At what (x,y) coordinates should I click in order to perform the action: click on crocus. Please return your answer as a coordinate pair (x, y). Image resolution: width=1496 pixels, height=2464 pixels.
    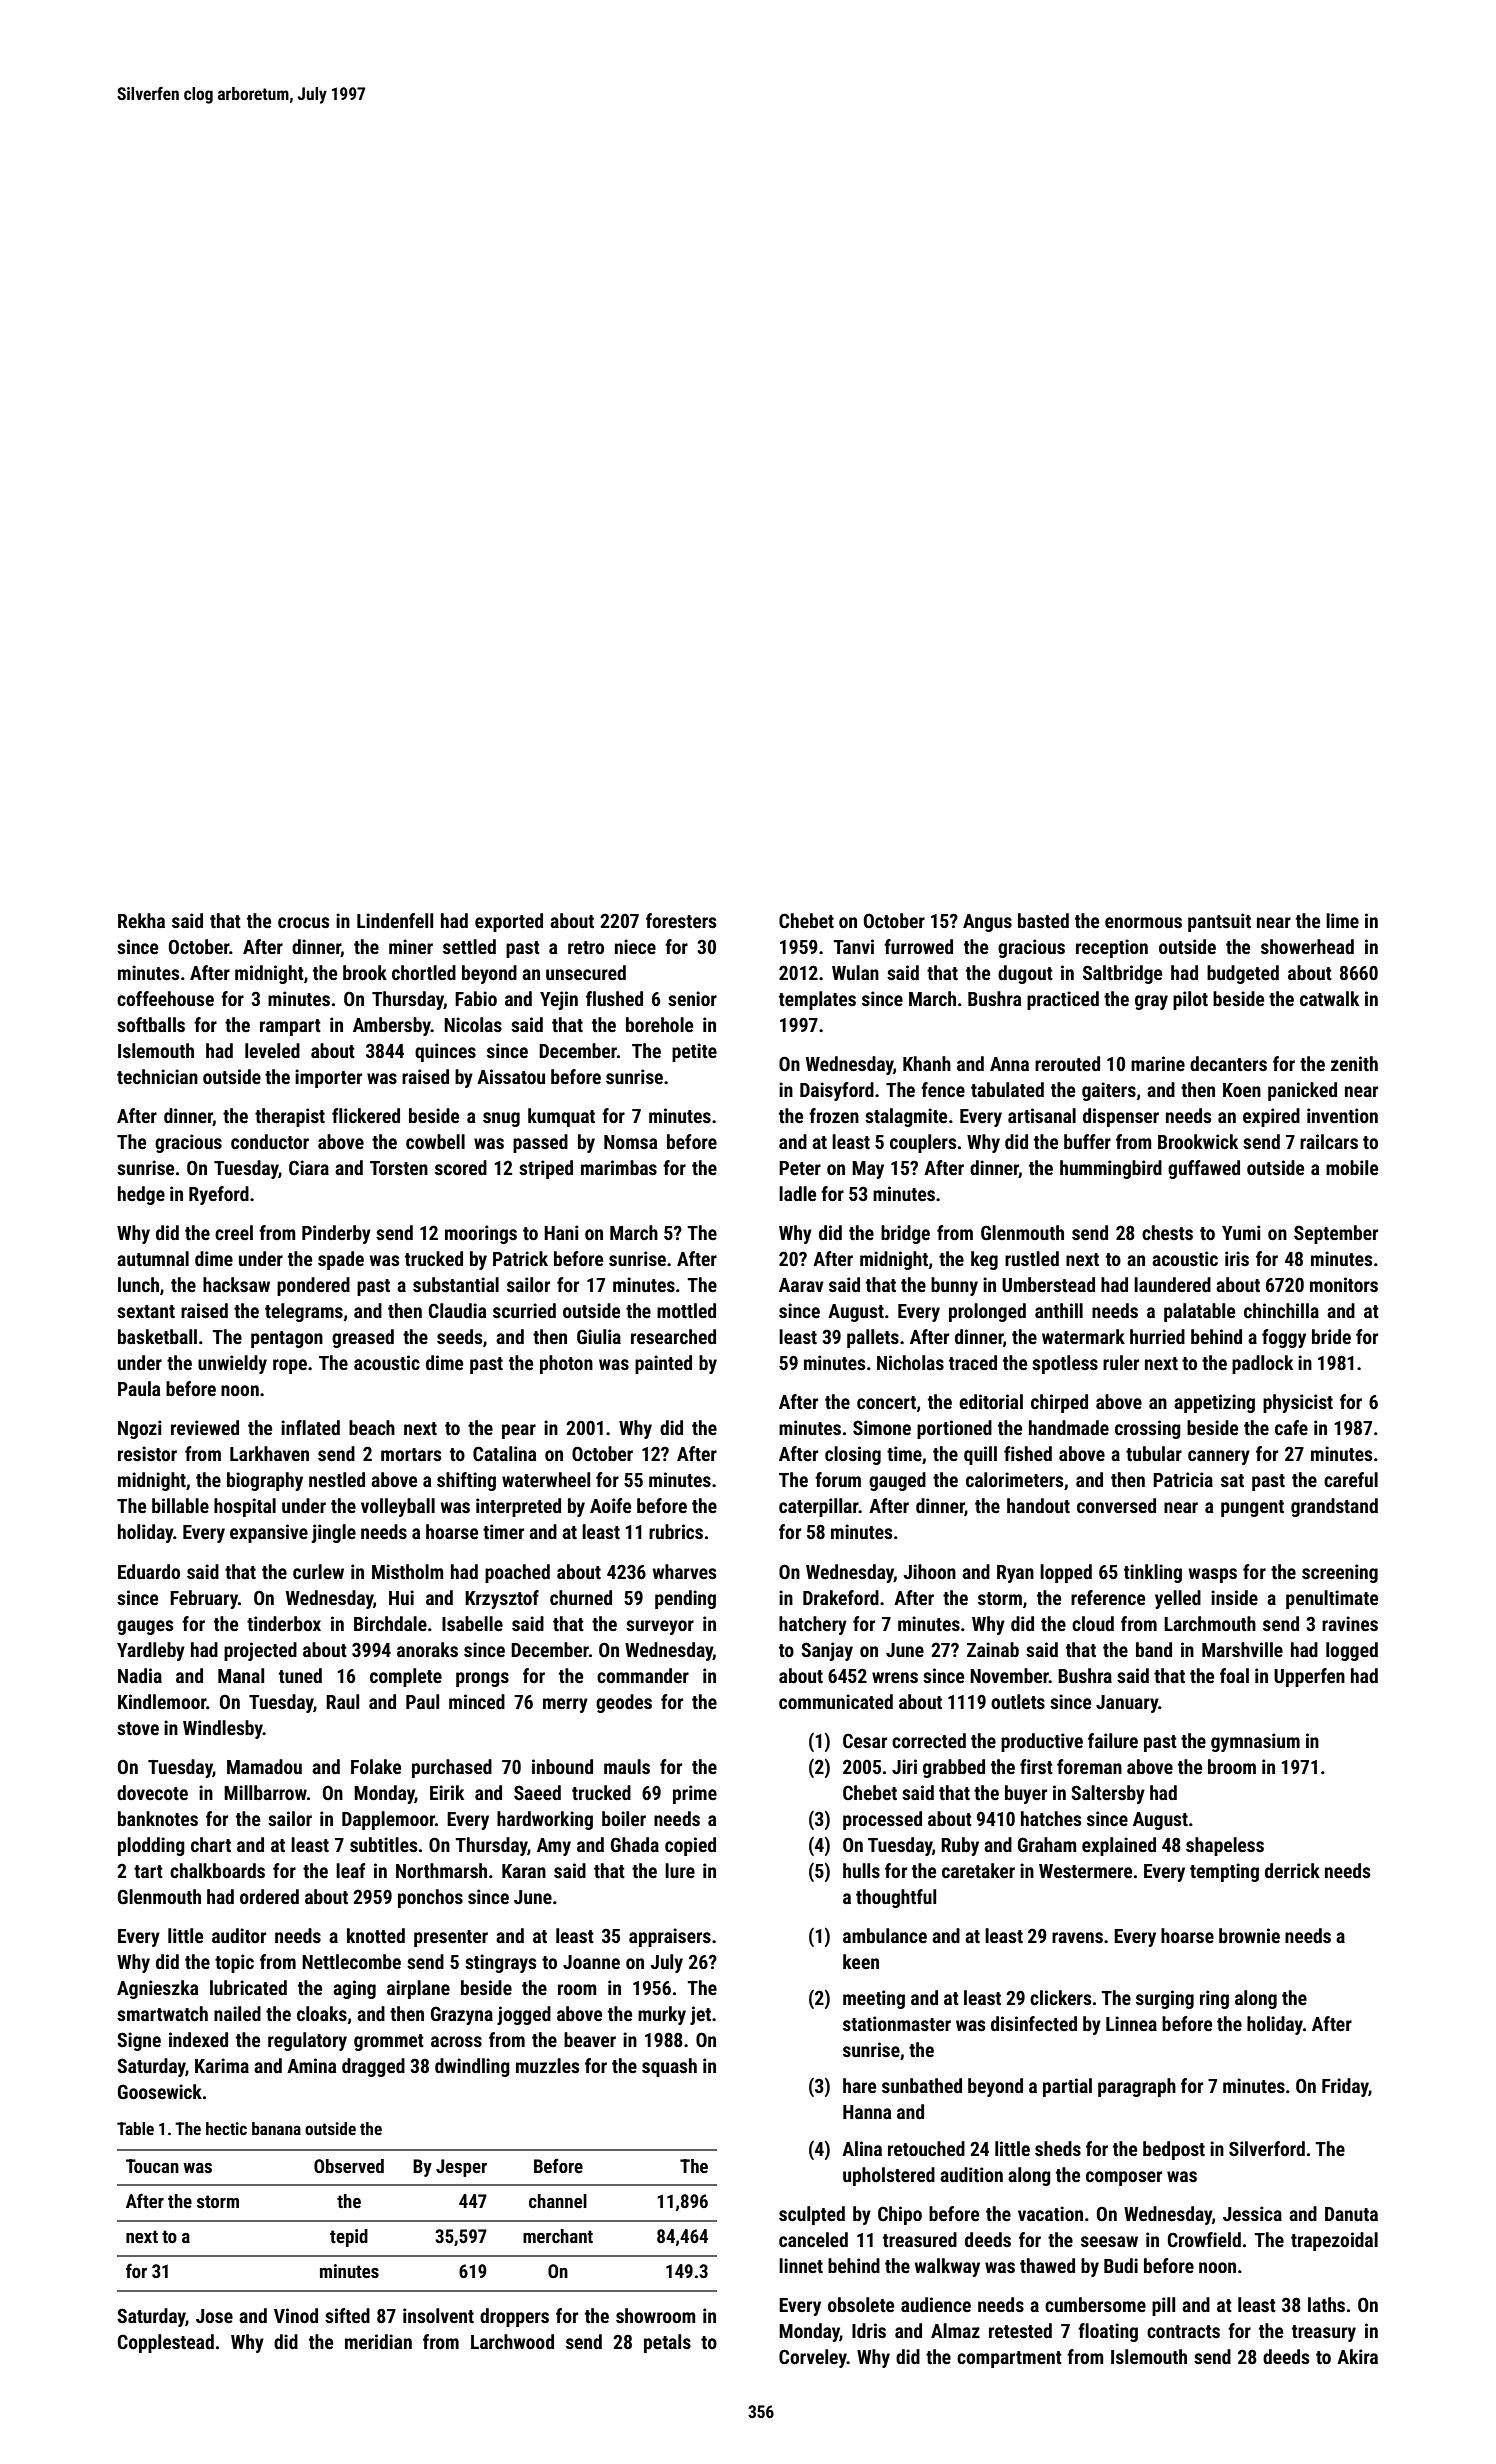
    Looking at the image, I should click on (303, 922).
